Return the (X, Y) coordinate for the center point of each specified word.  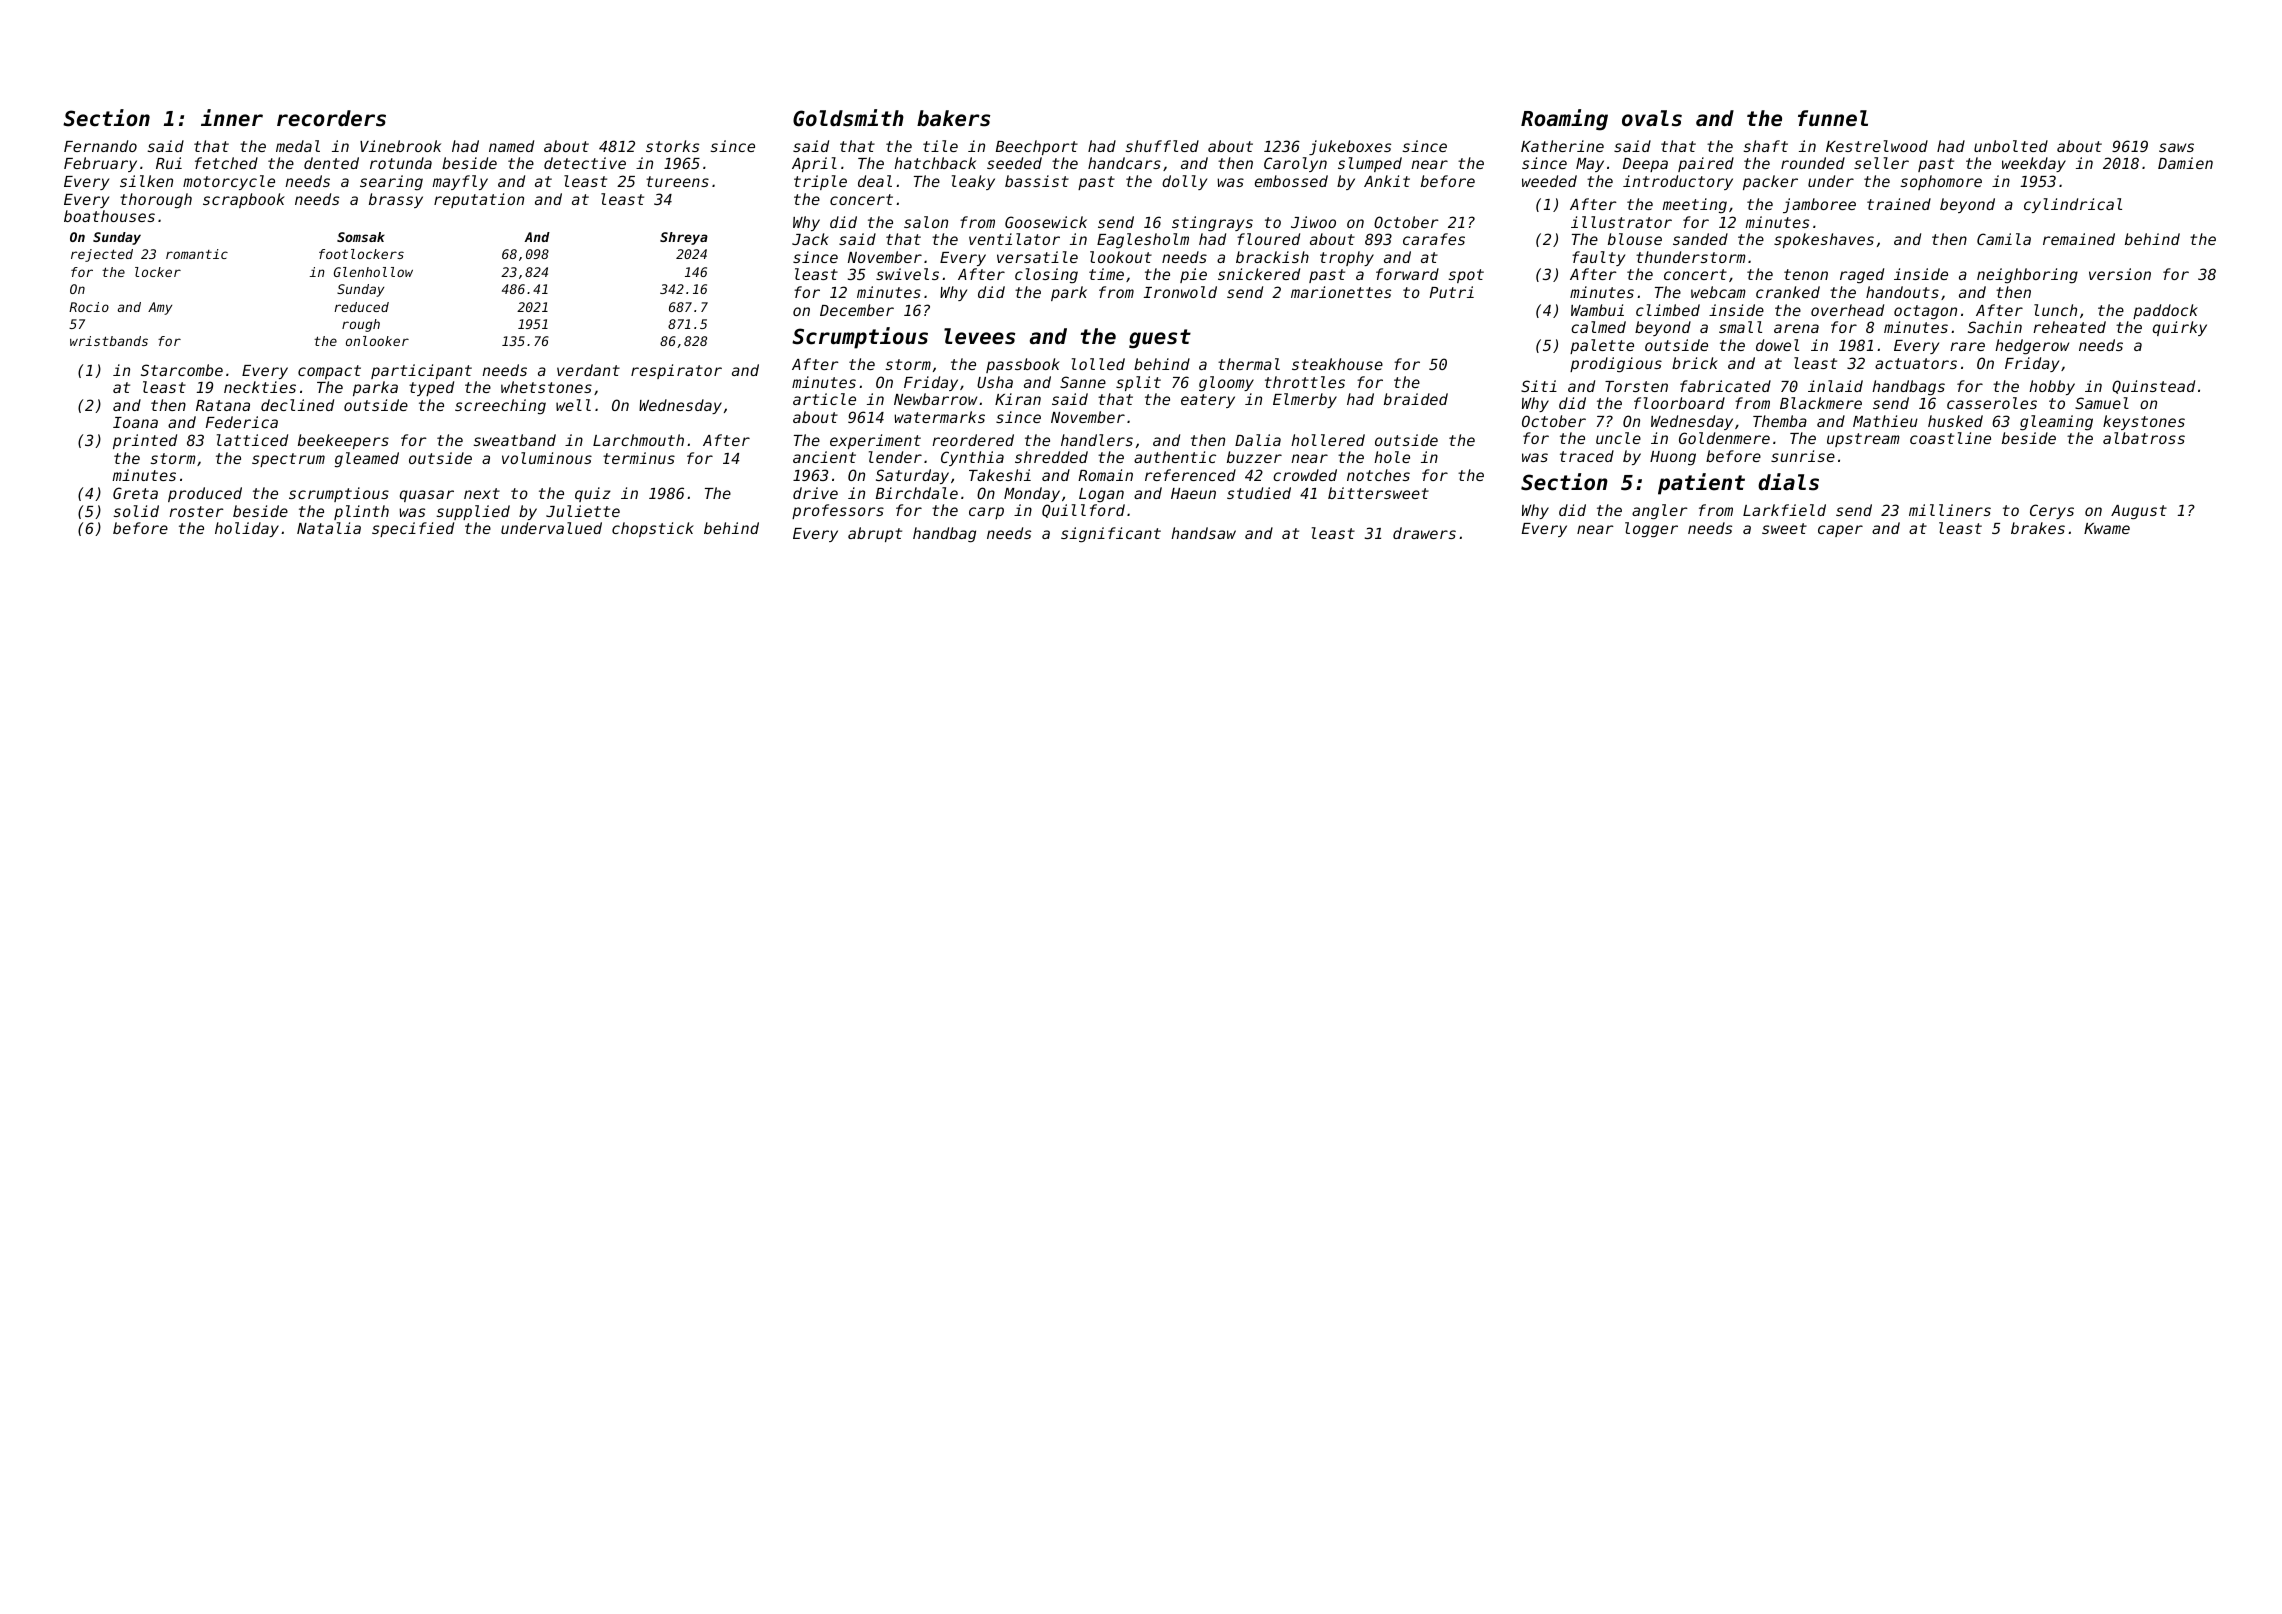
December (857, 310)
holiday (247, 529)
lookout (1121, 257)
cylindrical (2073, 205)
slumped (1370, 164)
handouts (1902, 292)
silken (146, 181)
